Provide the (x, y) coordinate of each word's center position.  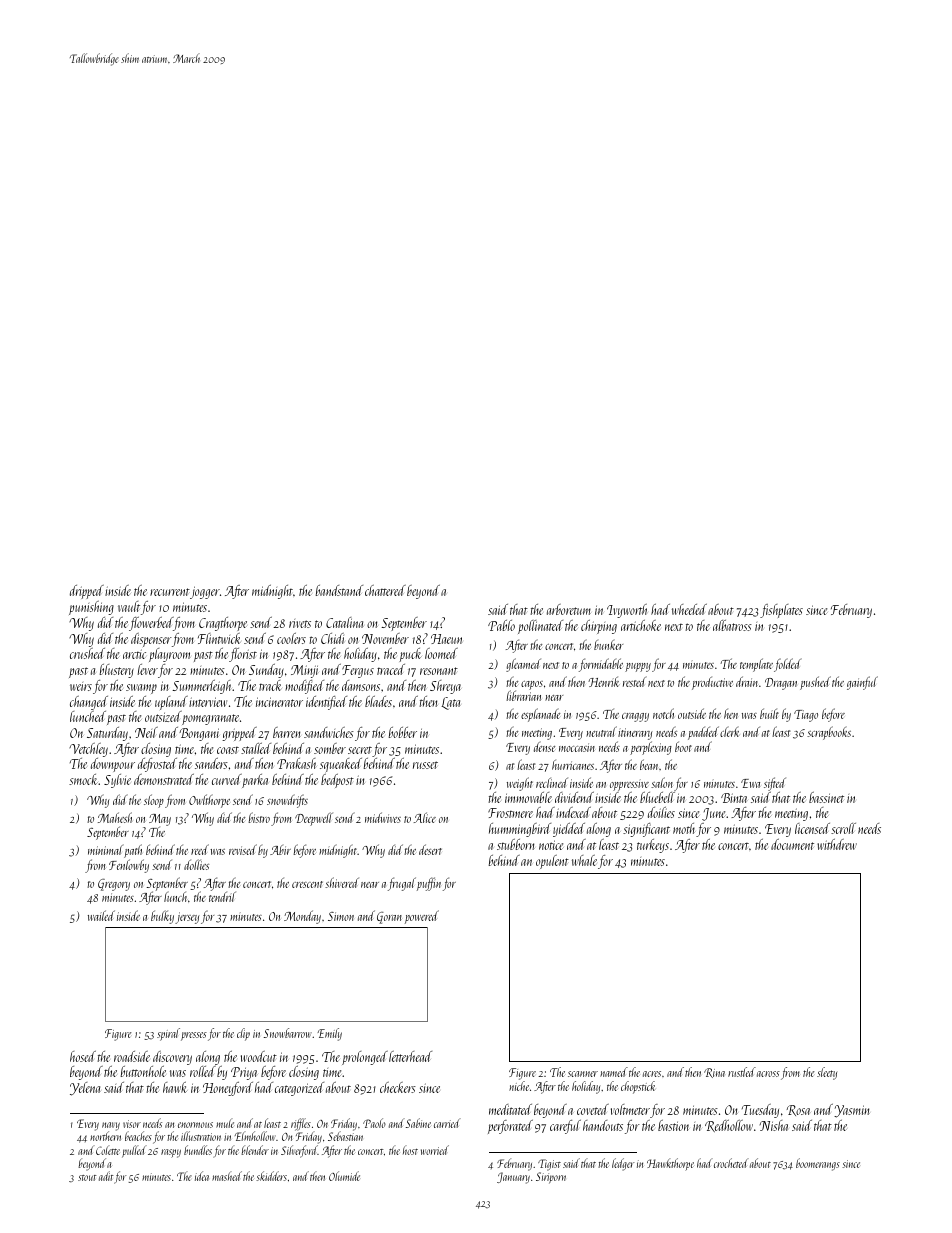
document (792, 844)
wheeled (689, 609)
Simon (341, 916)
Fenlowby (129, 866)
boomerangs (818, 1164)
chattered (385, 590)
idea (202, 1176)
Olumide (344, 1176)
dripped (87, 592)
